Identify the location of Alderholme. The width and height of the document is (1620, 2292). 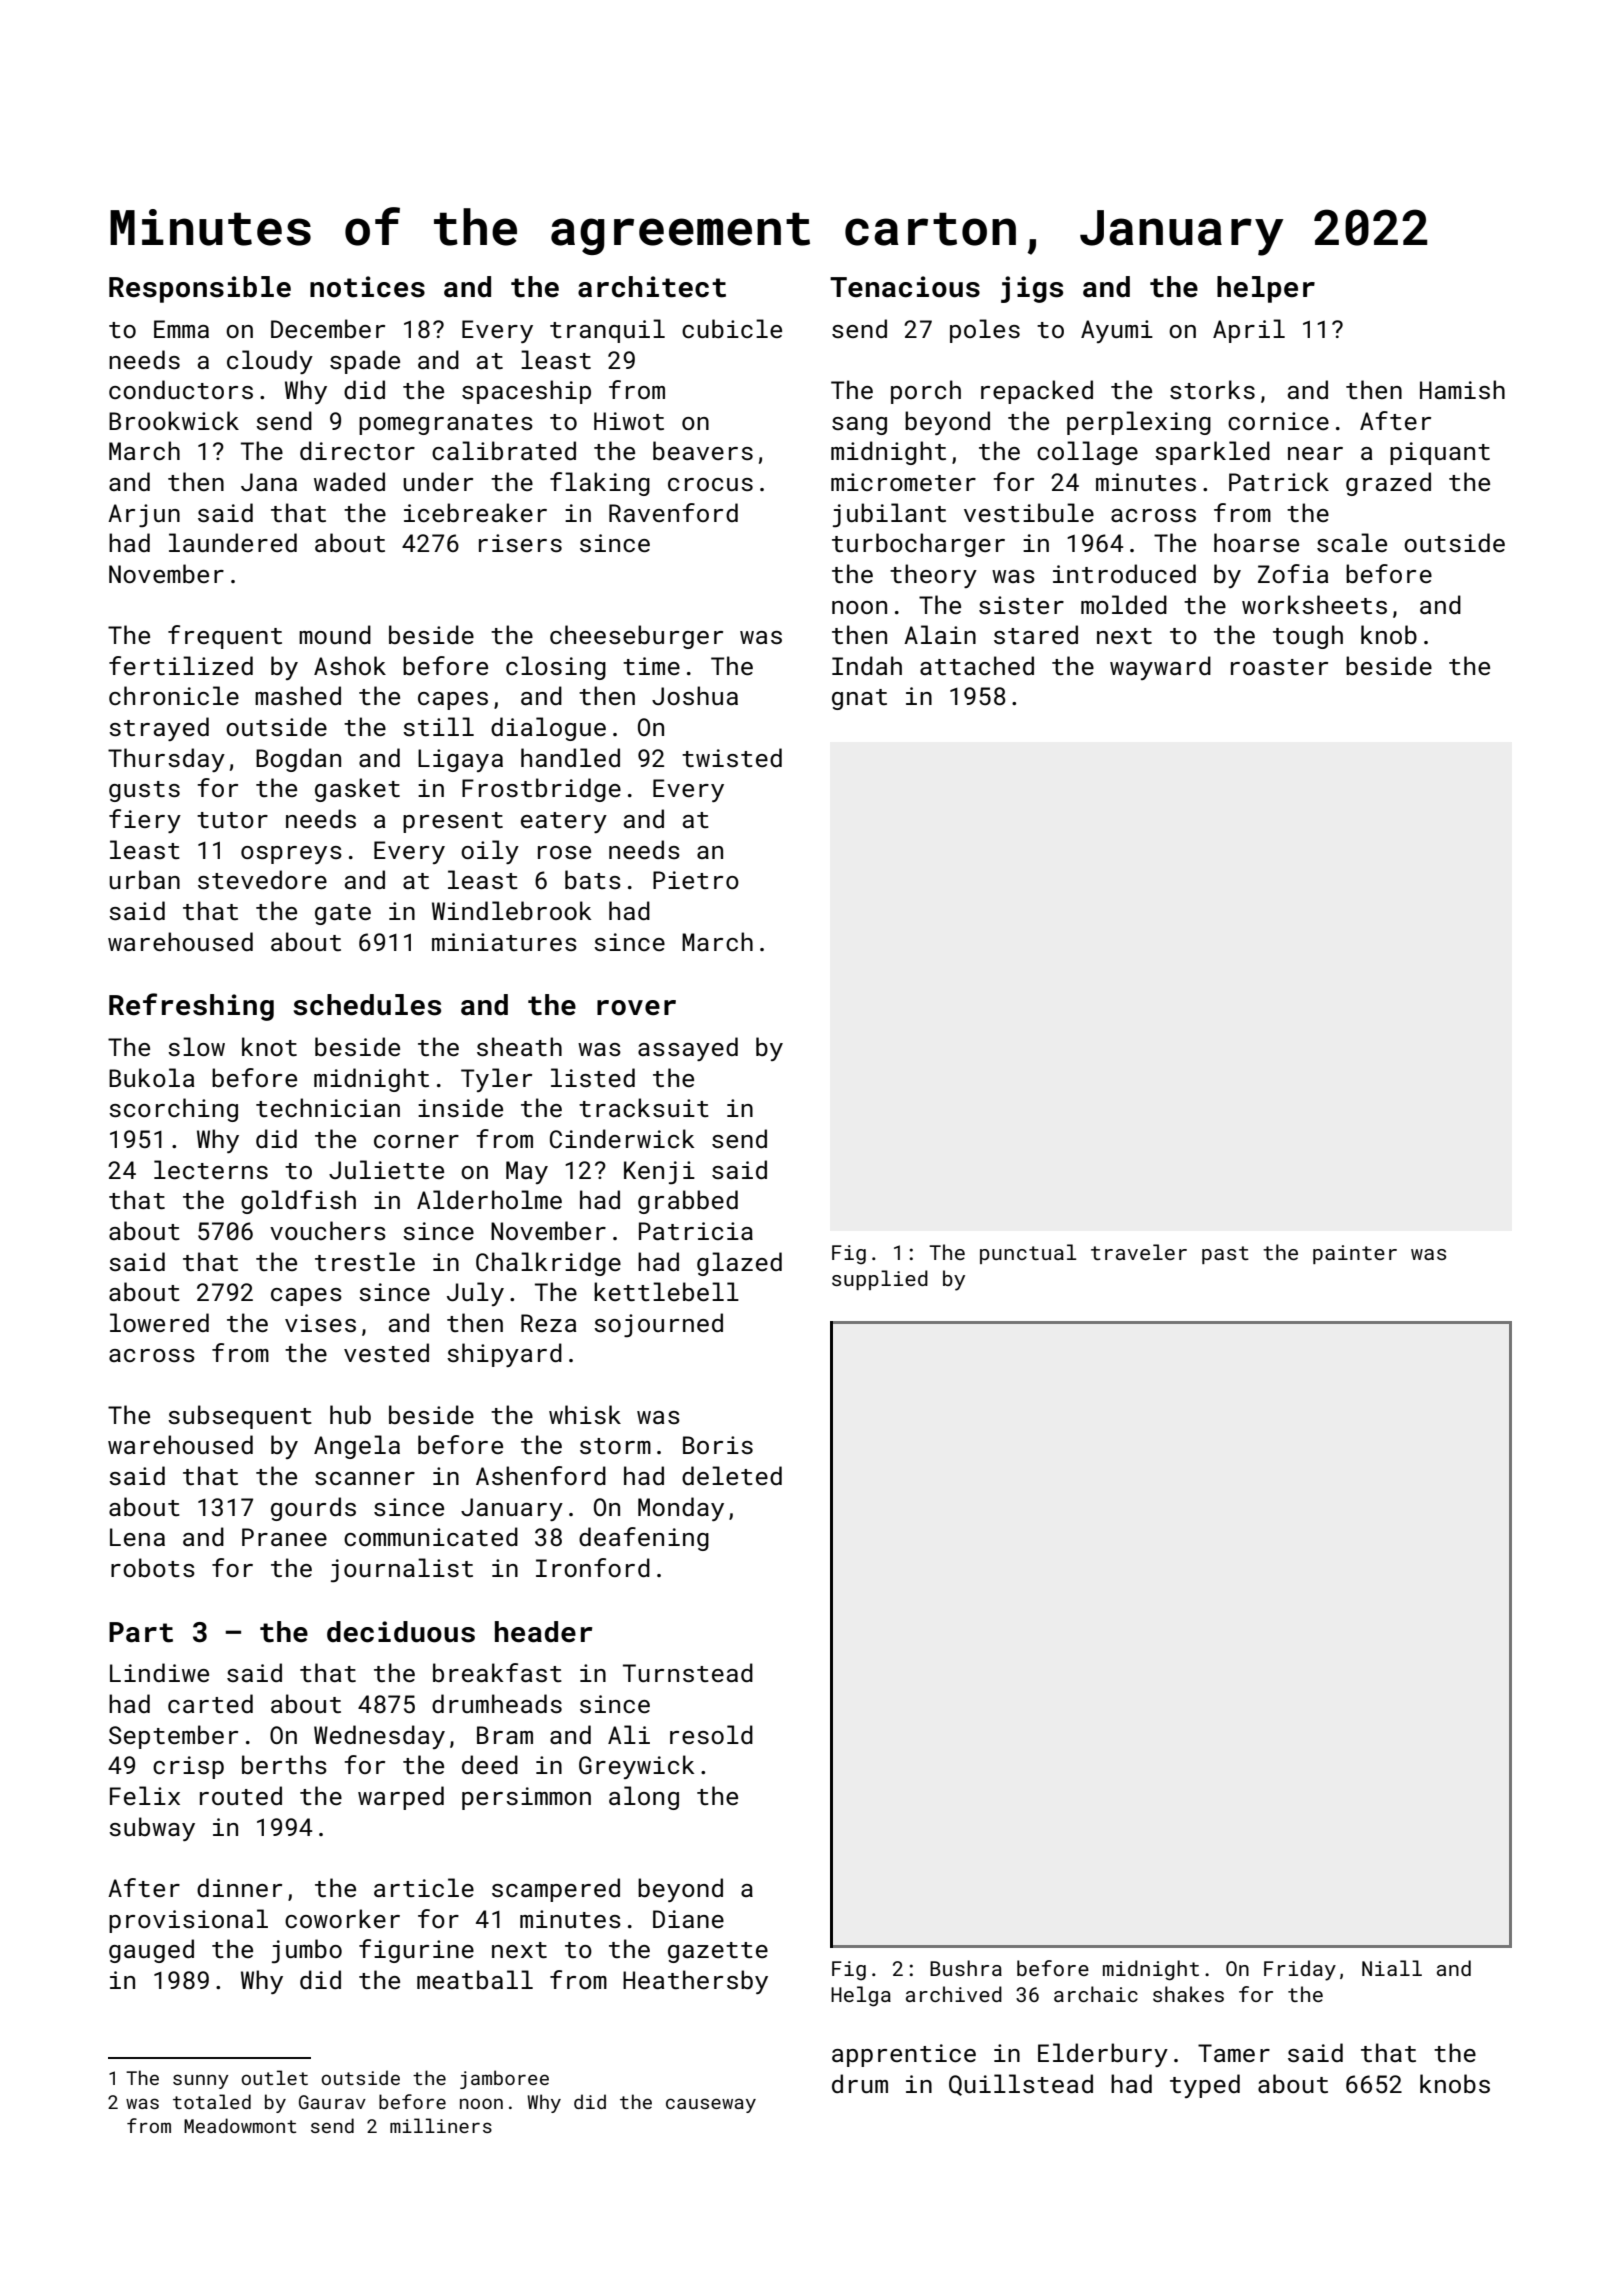
(489, 1199).
